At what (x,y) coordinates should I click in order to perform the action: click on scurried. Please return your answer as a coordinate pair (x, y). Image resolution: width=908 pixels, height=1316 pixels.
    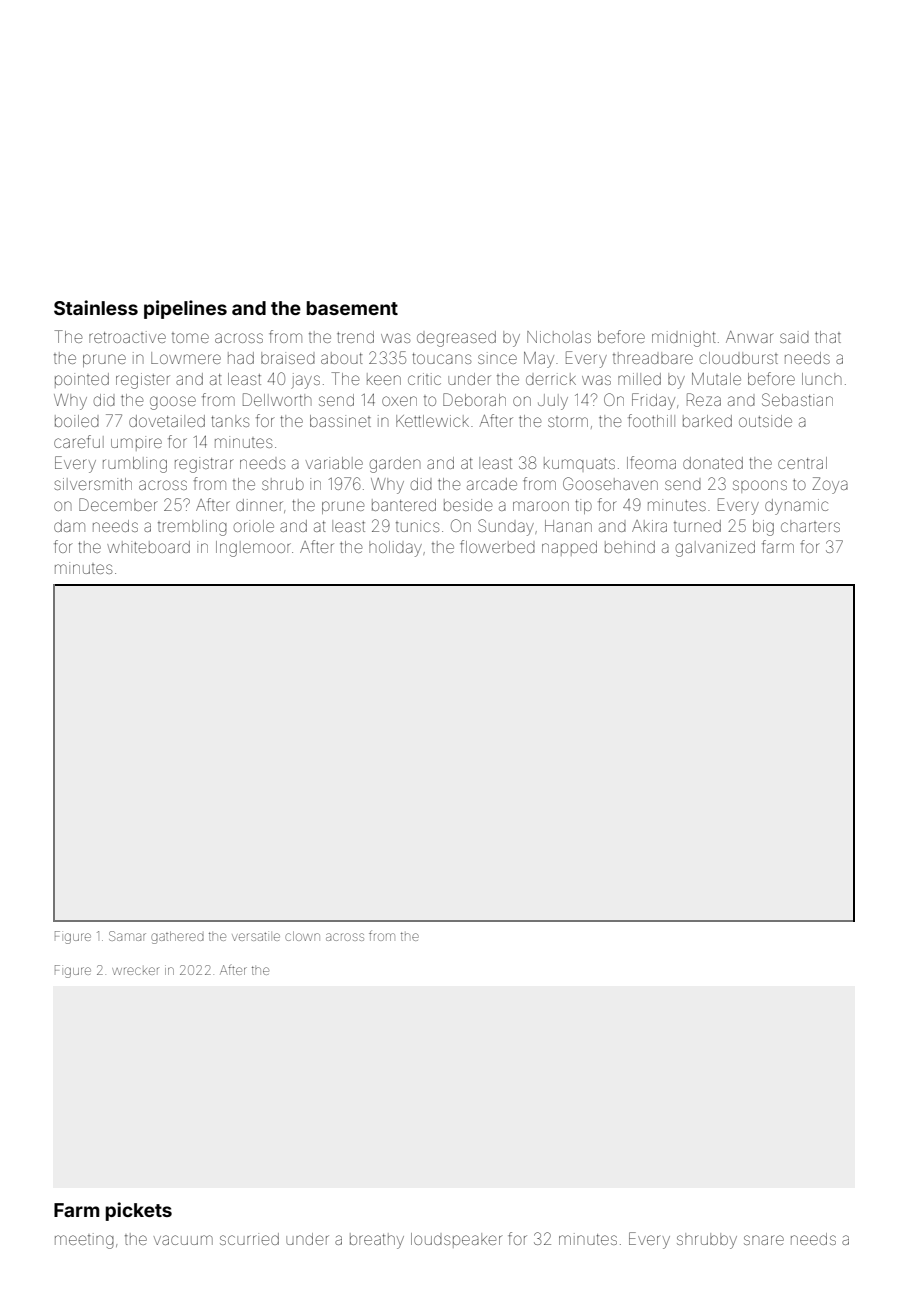
    Looking at the image, I should click on (249, 1239).
